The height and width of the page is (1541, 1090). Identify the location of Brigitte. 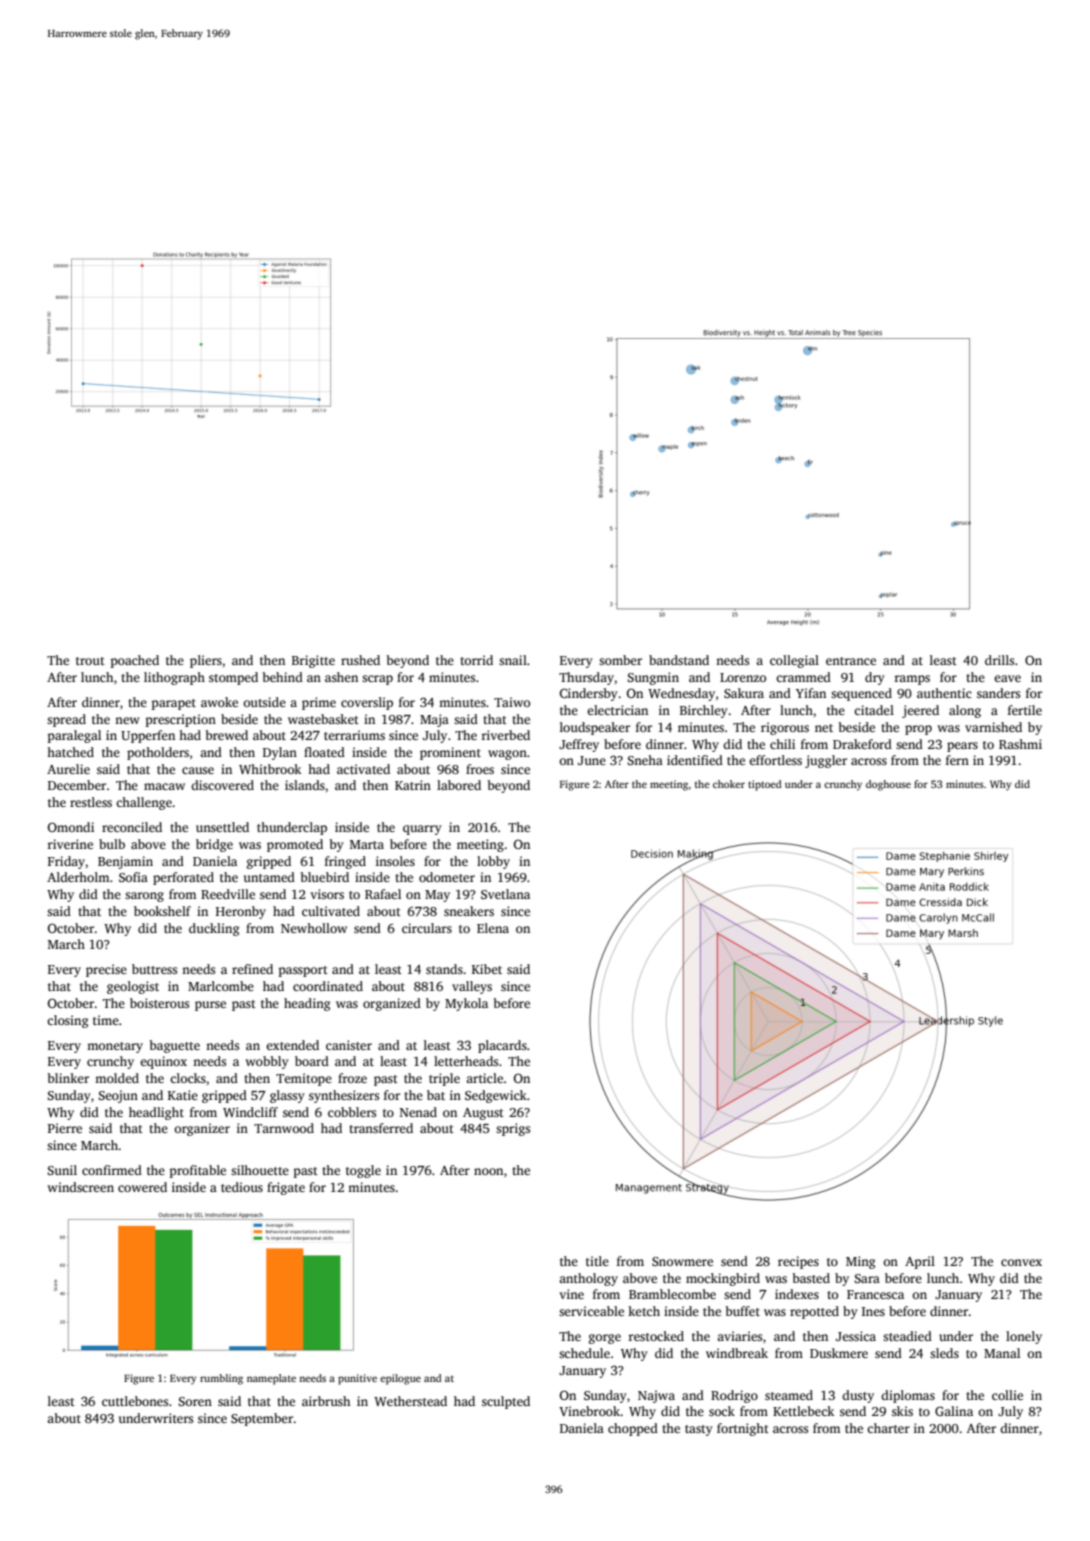
(313, 661).
